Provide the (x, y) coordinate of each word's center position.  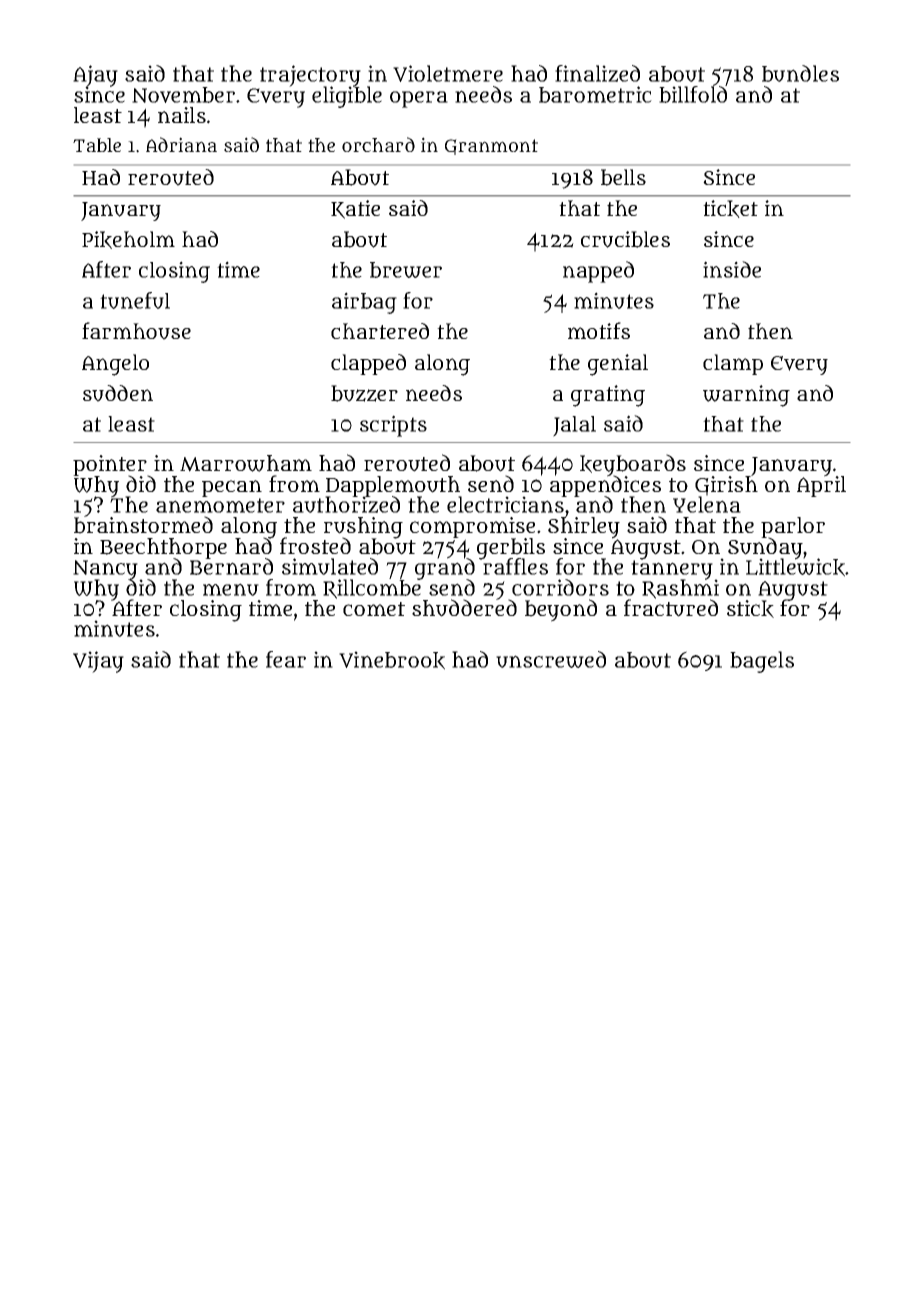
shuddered (464, 608)
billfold (693, 94)
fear (286, 659)
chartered (380, 331)
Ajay (95, 76)
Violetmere (448, 73)
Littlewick (795, 568)
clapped (368, 364)
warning (746, 396)
